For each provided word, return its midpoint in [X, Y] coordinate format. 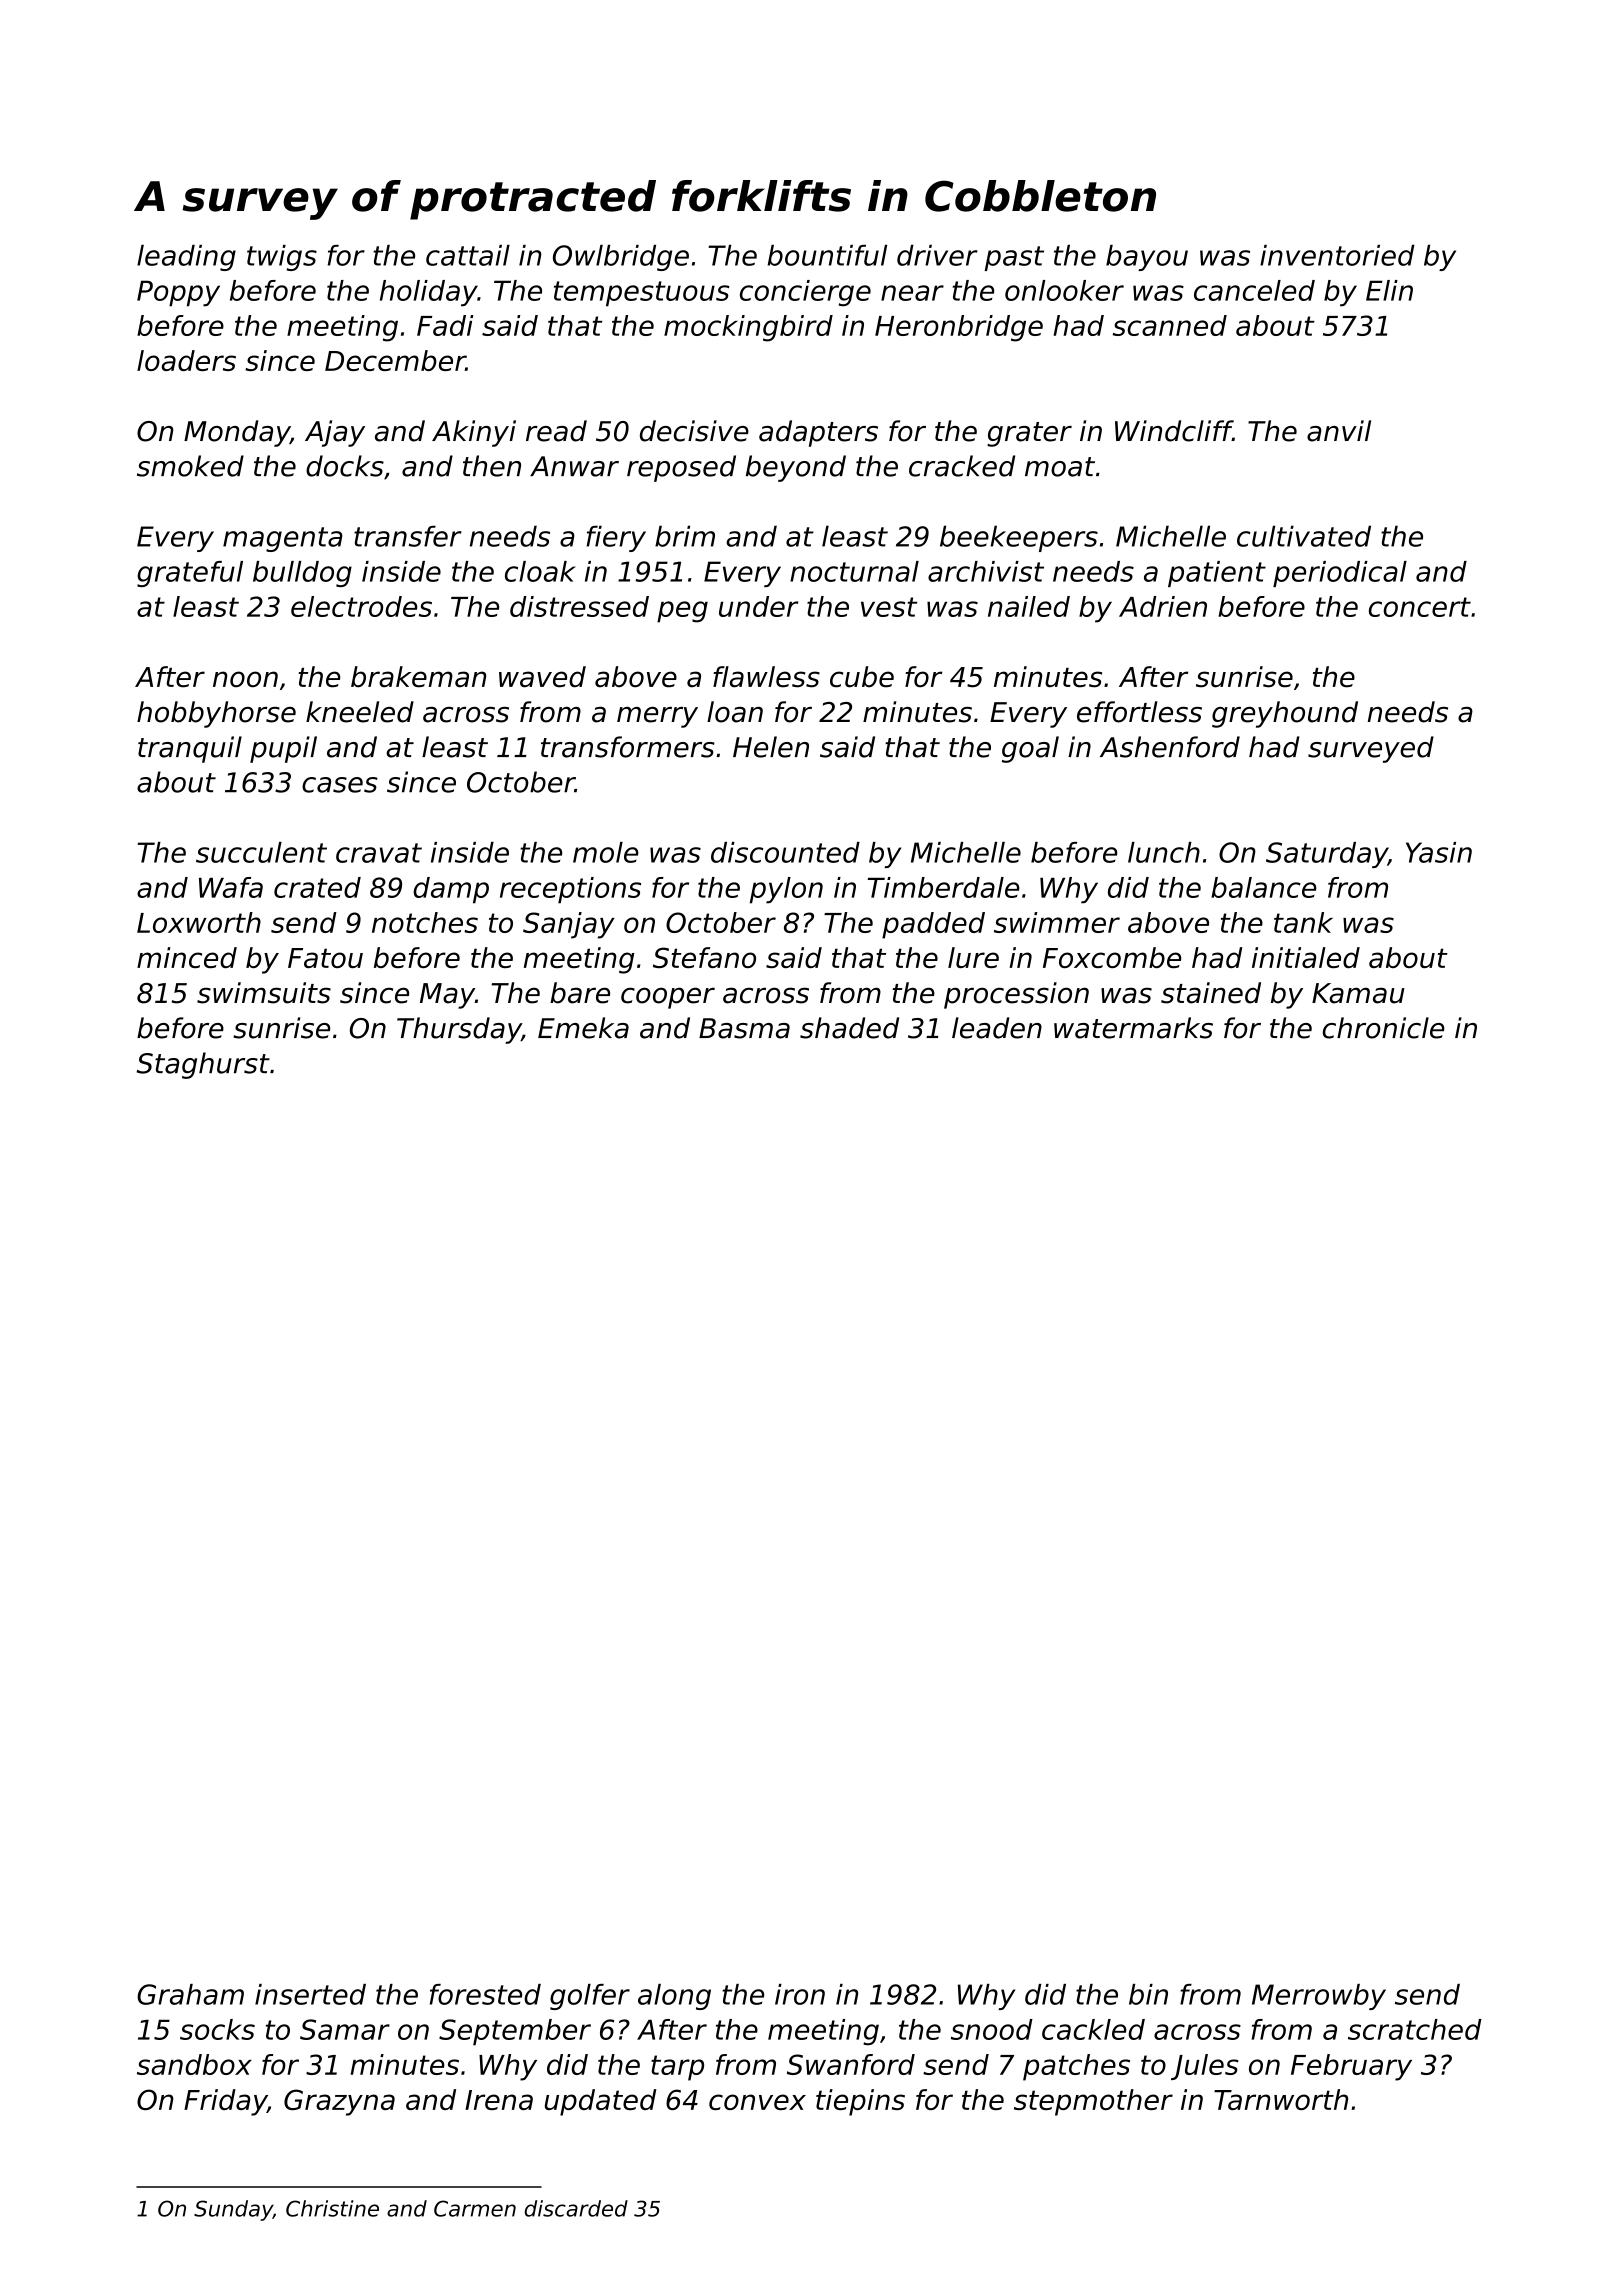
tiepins [860, 2102]
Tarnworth [1281, 2099]
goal [1030, 749]
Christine [332, 2208]
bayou [1147, 258]
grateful [190, 574]
